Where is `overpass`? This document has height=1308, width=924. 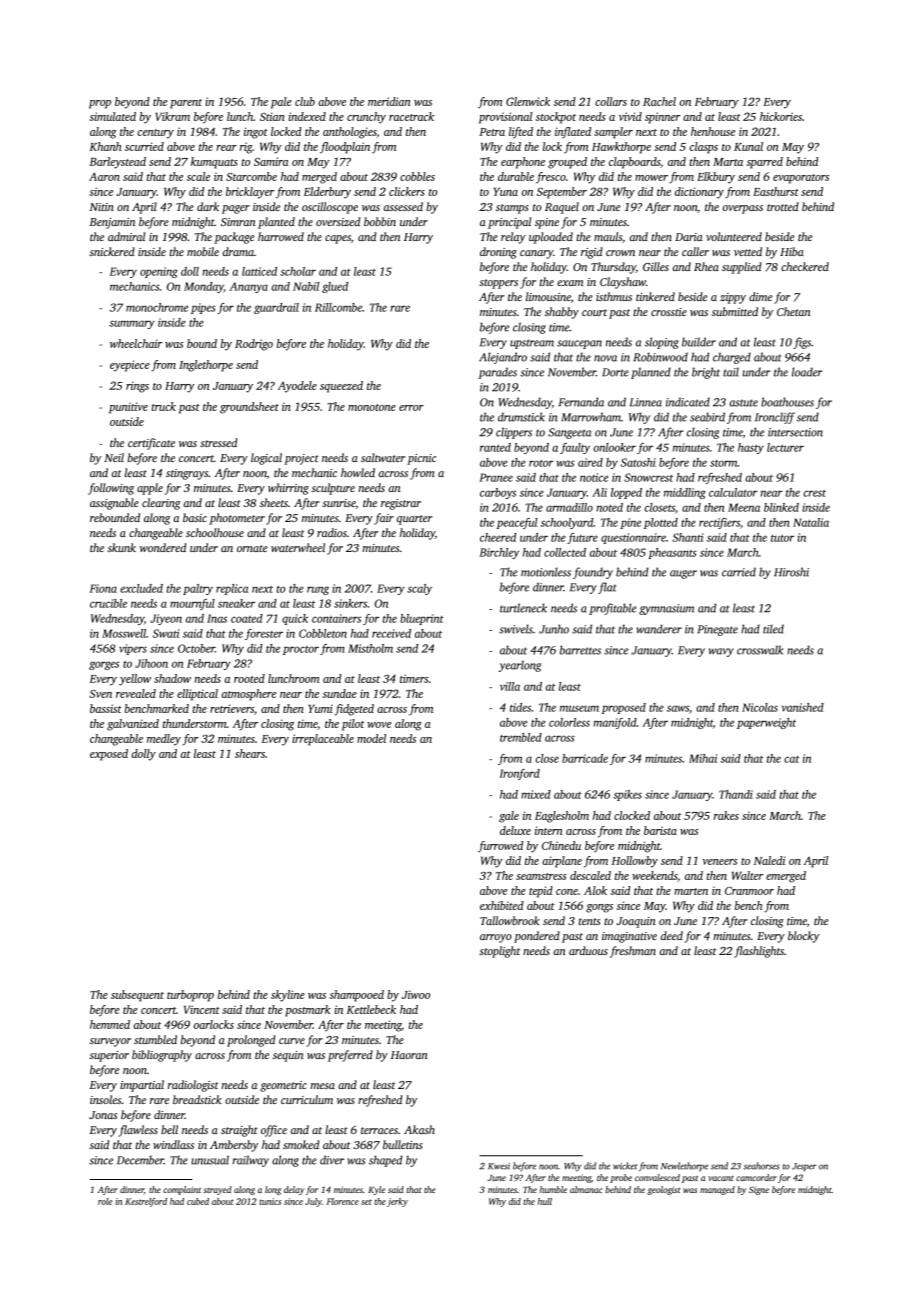 overpass is located at coordinates (743, 209).
